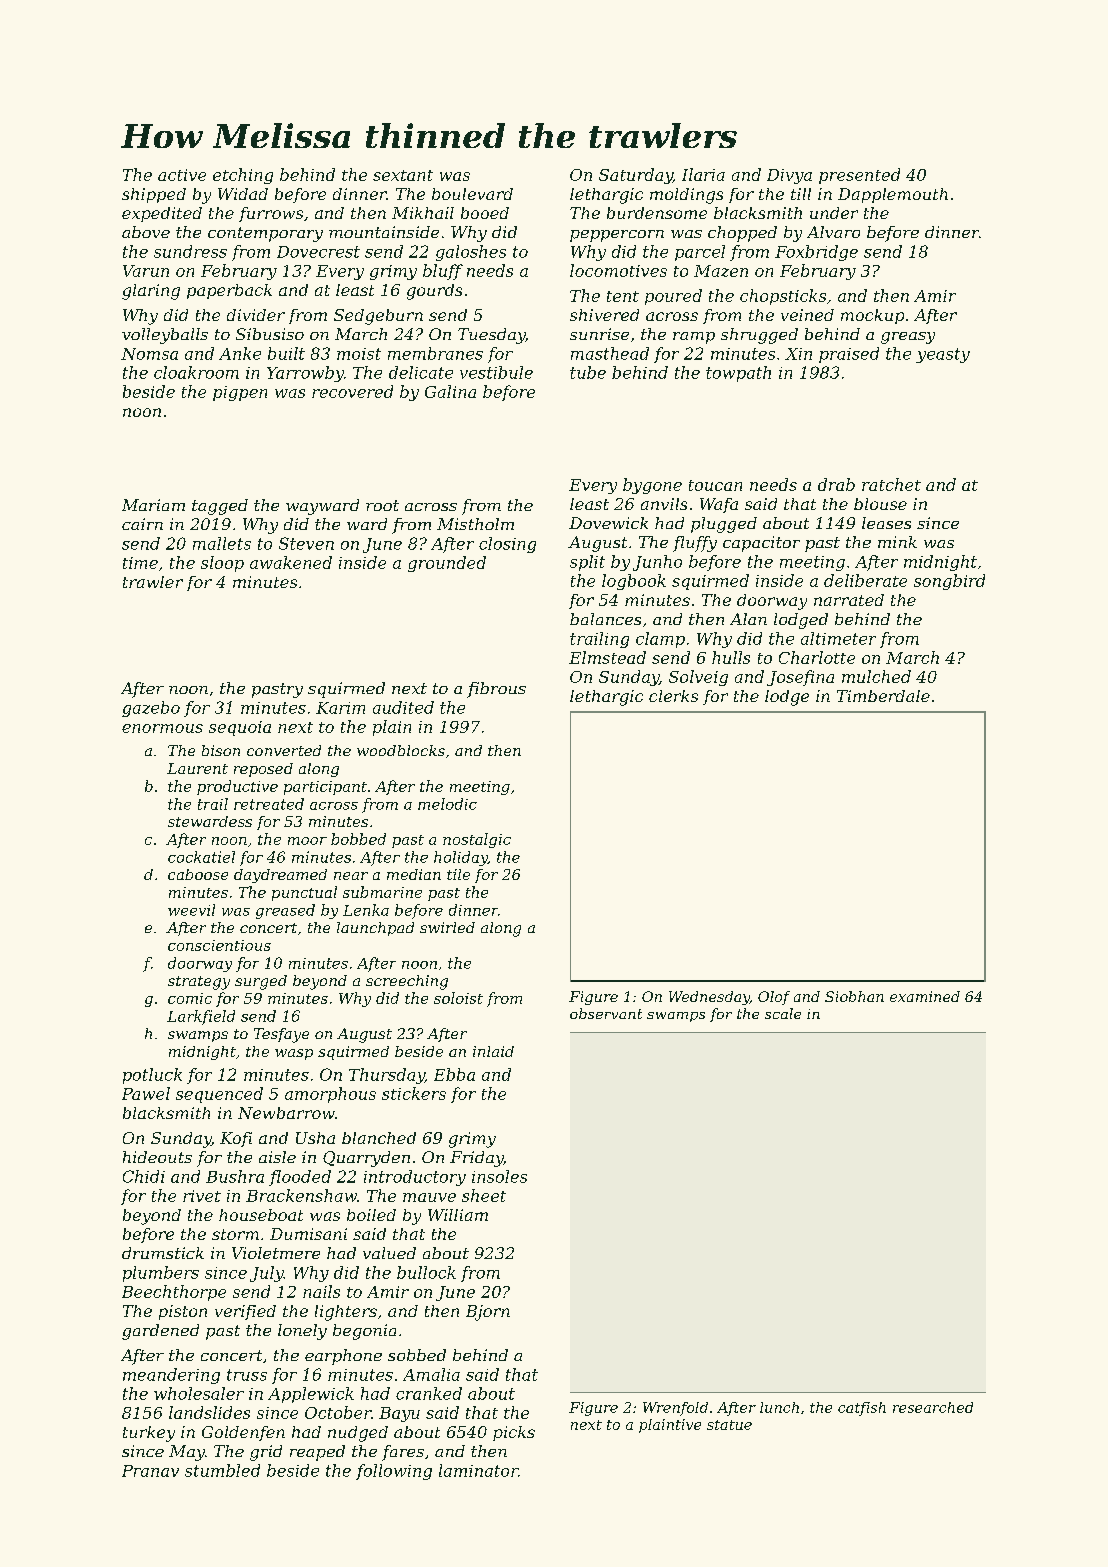  What do you see at coordinates (144, 1176) in the document?
I see `Chidi` at bounding box center [144, 1176].
